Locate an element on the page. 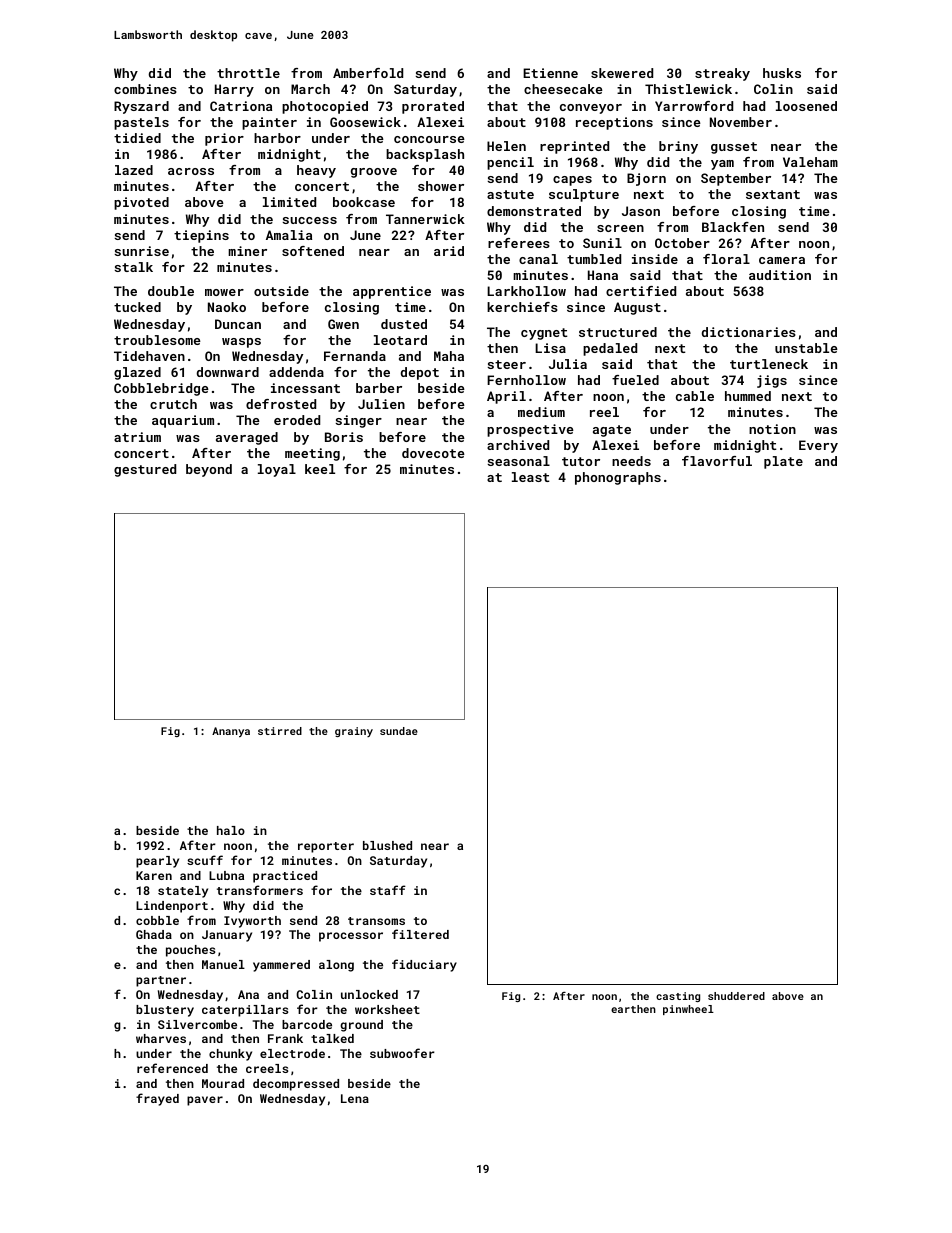 This document has width=952, height=1233. Ananya is located at coordinates (231, 732).
